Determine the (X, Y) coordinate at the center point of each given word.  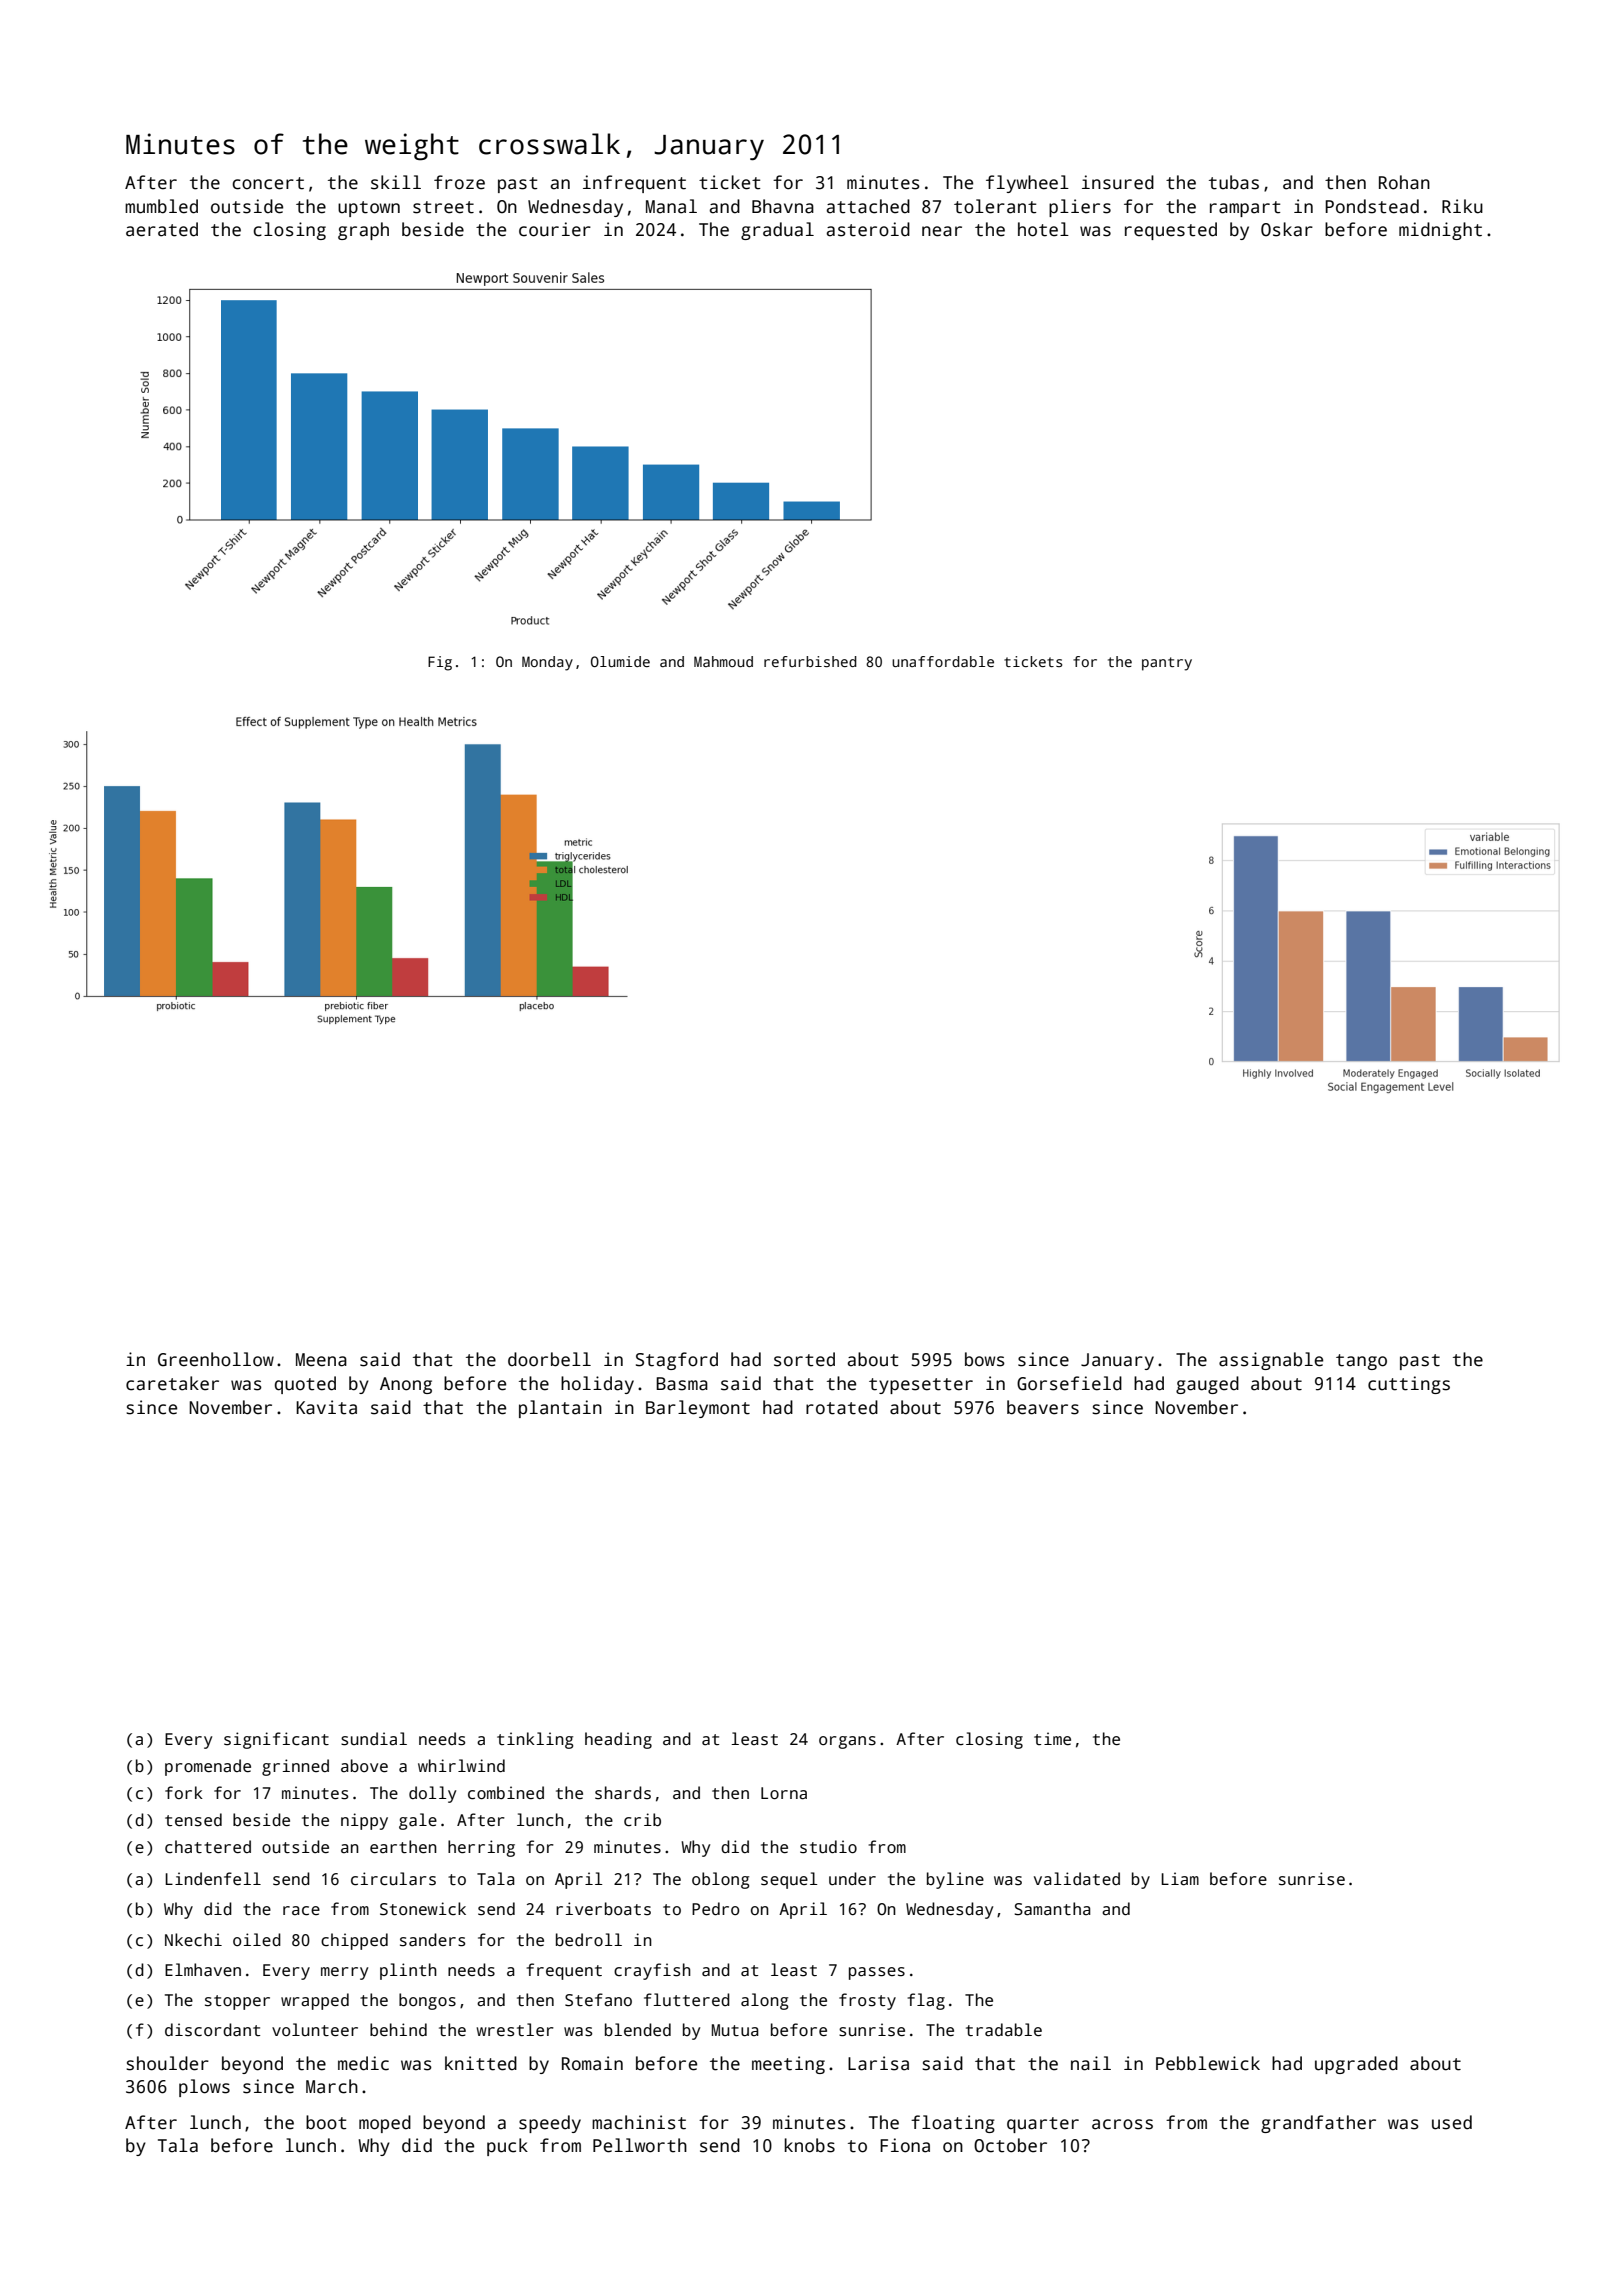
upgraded (1356, 2065)
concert (268, 183)
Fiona (905, 2145)
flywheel (1027, 184)
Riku (1462, 206)
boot (326, 2122)
